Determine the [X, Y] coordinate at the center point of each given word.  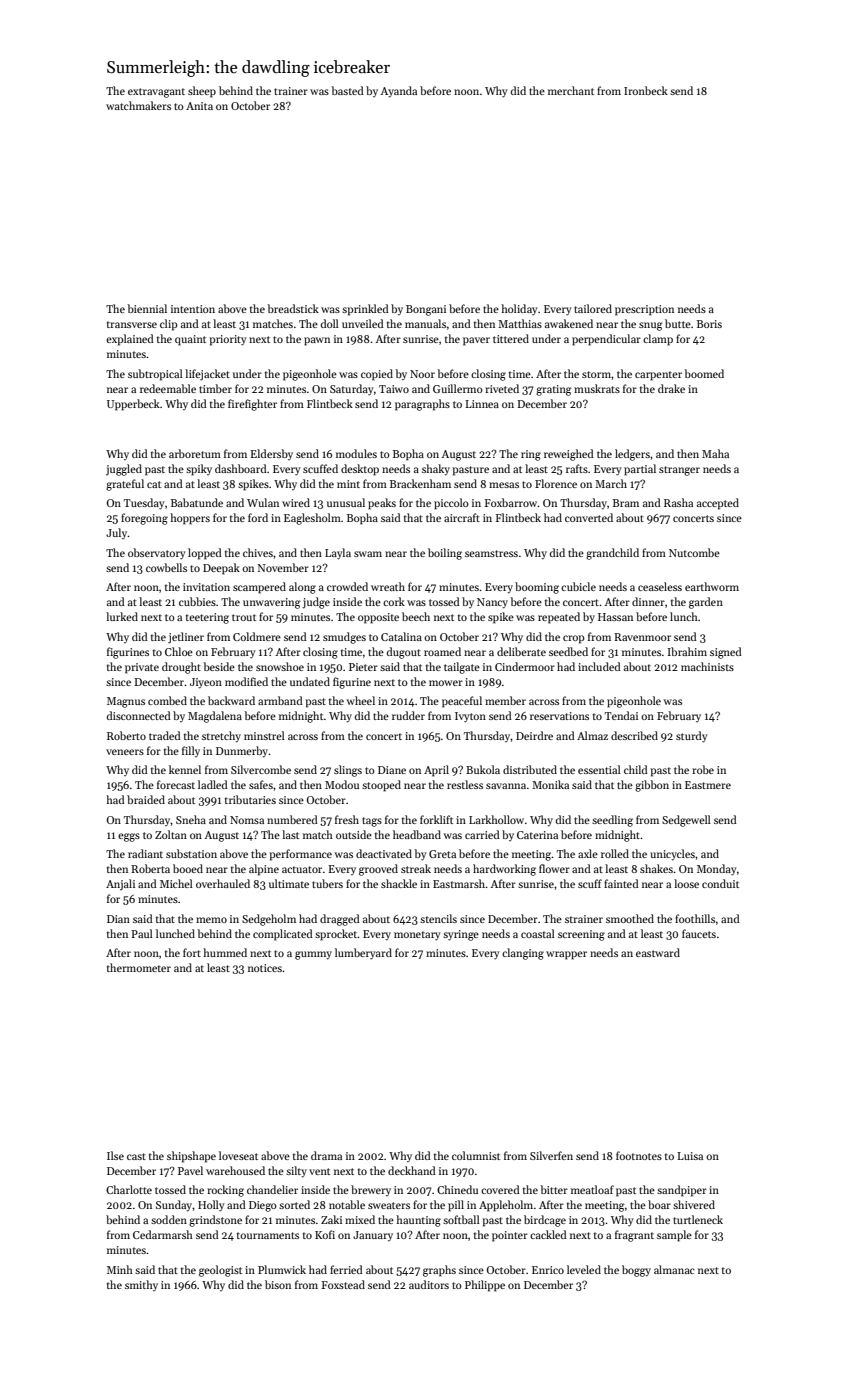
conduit [720, 883]
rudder [408, 715]
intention [193, 309]
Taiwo [394, 389]
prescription [644, 310]
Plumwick [282, 1269]
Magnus [126, 702]
